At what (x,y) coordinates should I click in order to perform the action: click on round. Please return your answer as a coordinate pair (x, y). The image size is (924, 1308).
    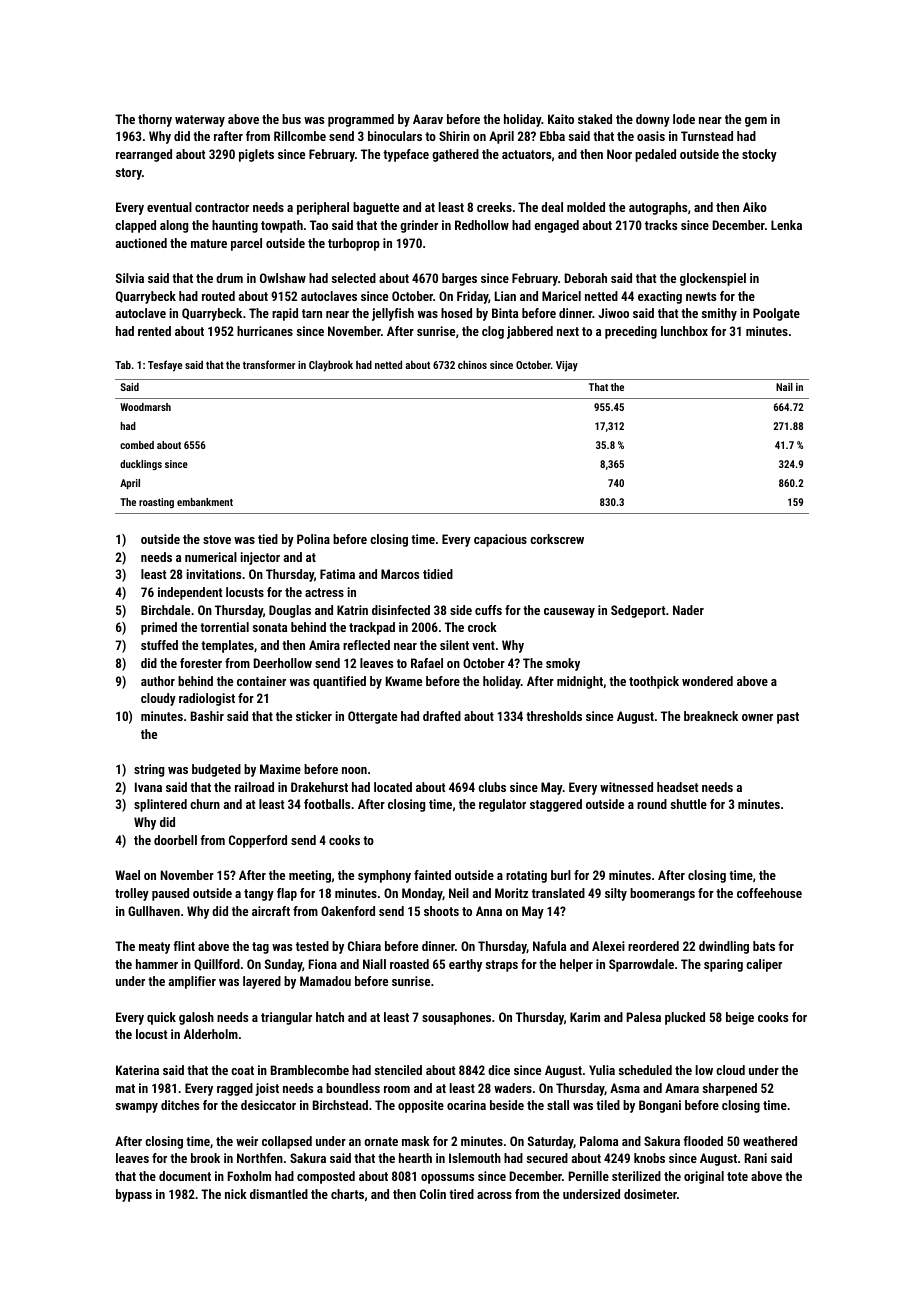
    Looking at the image, I should click on (652, 804).
